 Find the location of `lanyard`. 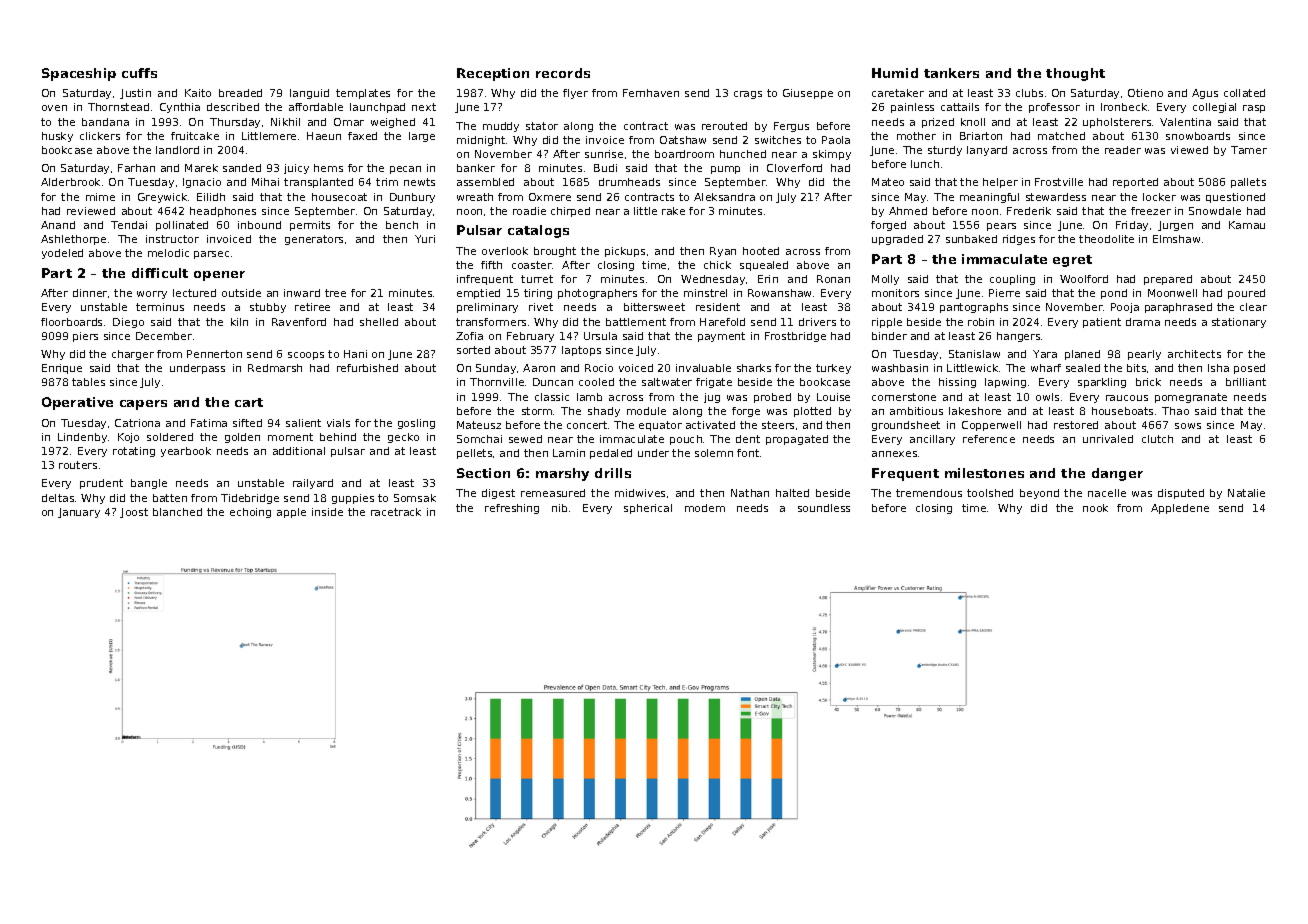

lanyard is located at coordinates (987, 151).
